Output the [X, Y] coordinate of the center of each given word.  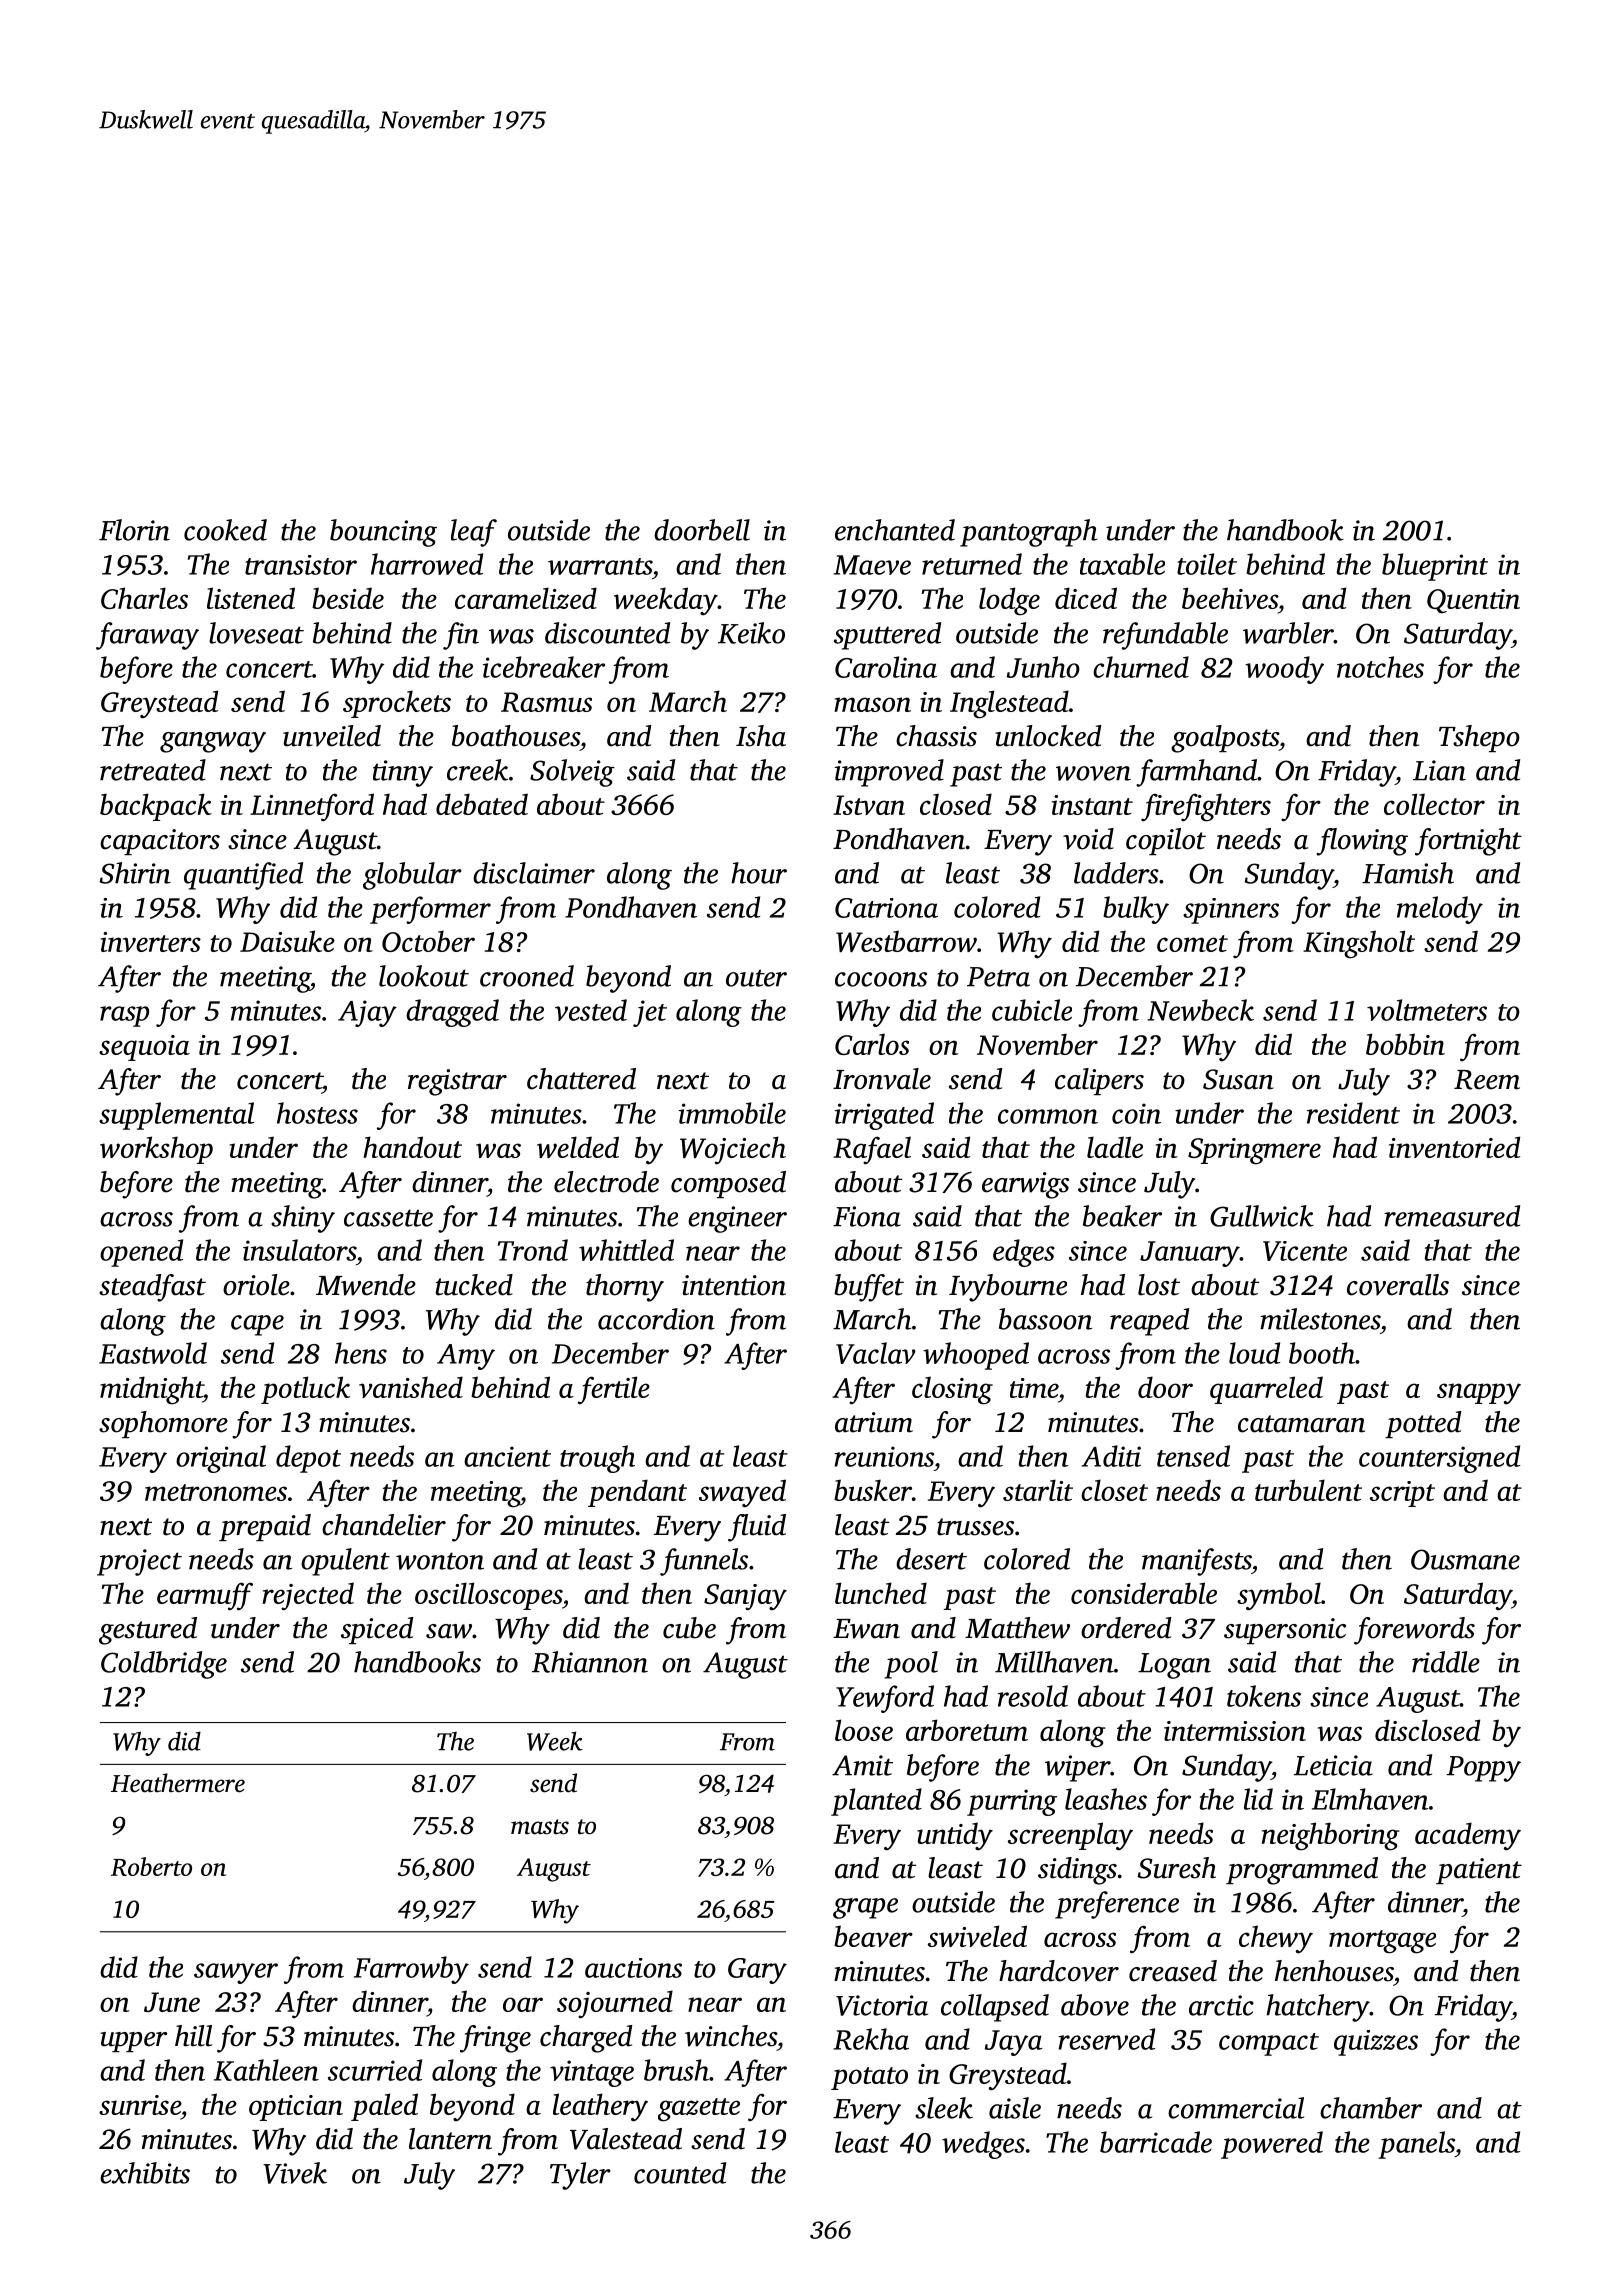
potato [869, 2078]
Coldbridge [164, 1665]
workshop [156, 1150]
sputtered [887, 636]
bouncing [383, 533]
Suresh [1176, 1868]
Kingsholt [1359, 944]
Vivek [295, 2173]
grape [865, 1908]
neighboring [1331, 1836]
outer [756, 978]
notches [1380, 667]
